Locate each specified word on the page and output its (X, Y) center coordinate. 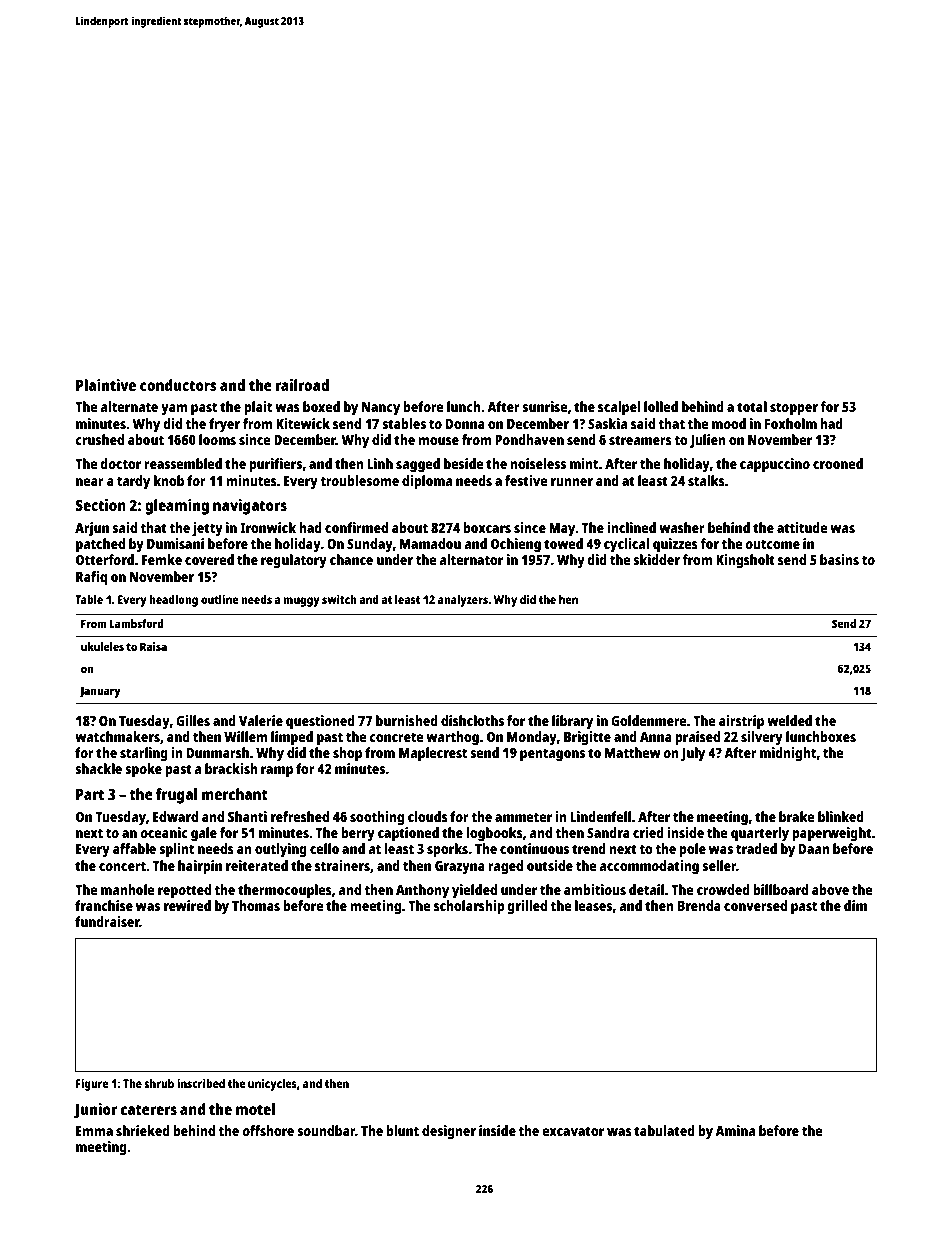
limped (292, 738)
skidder (656, 559)
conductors (178, 385)
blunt (402, 1130)
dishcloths (472, 720)
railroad (302, 385)
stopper (794, 409)
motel (255, 1109)
